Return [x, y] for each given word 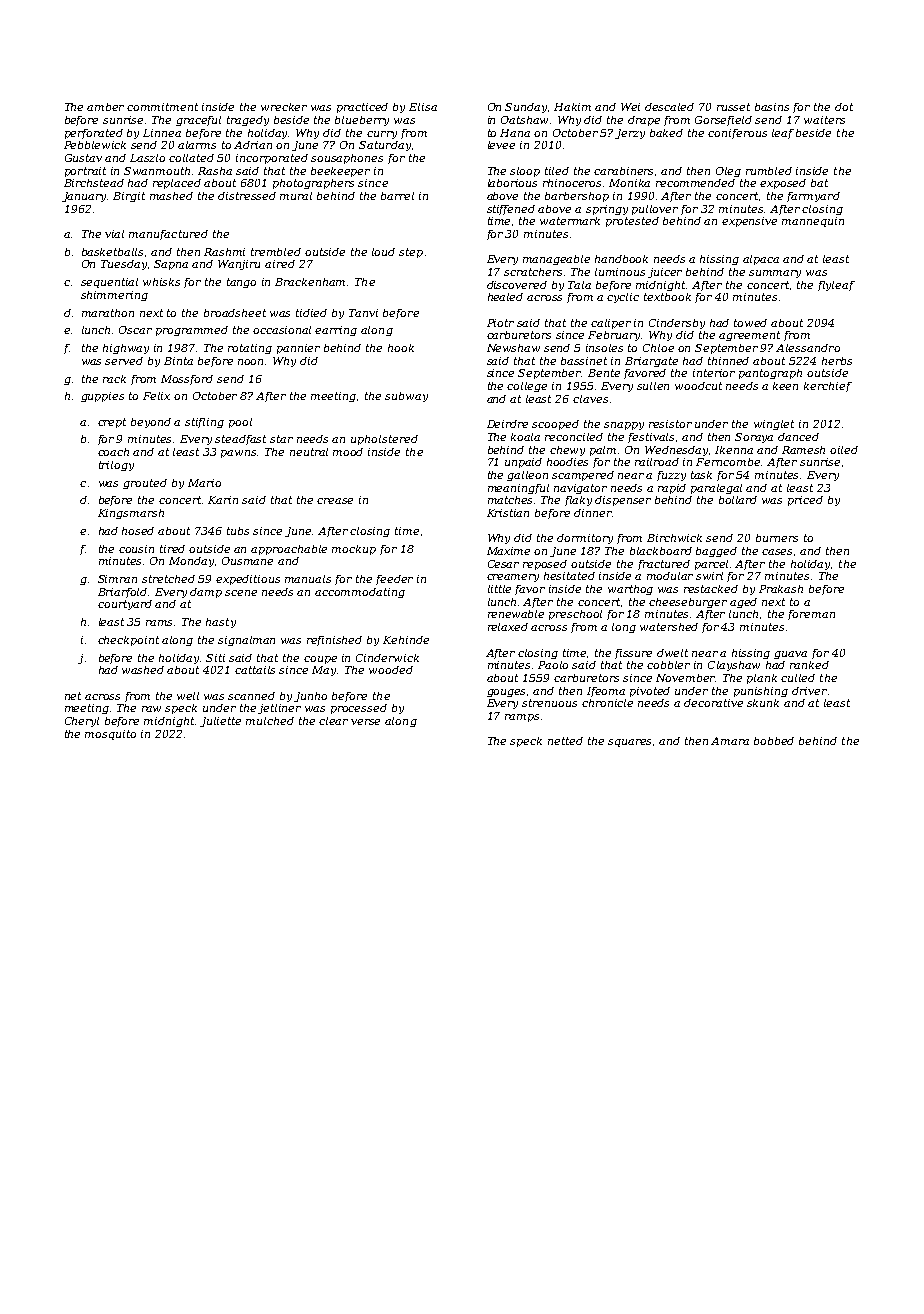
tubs [238, 531]
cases [777, 552]
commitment [162, 107]
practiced [362, 108]
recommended [695, 183]
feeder [394, 580]
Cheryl [82, 722]
